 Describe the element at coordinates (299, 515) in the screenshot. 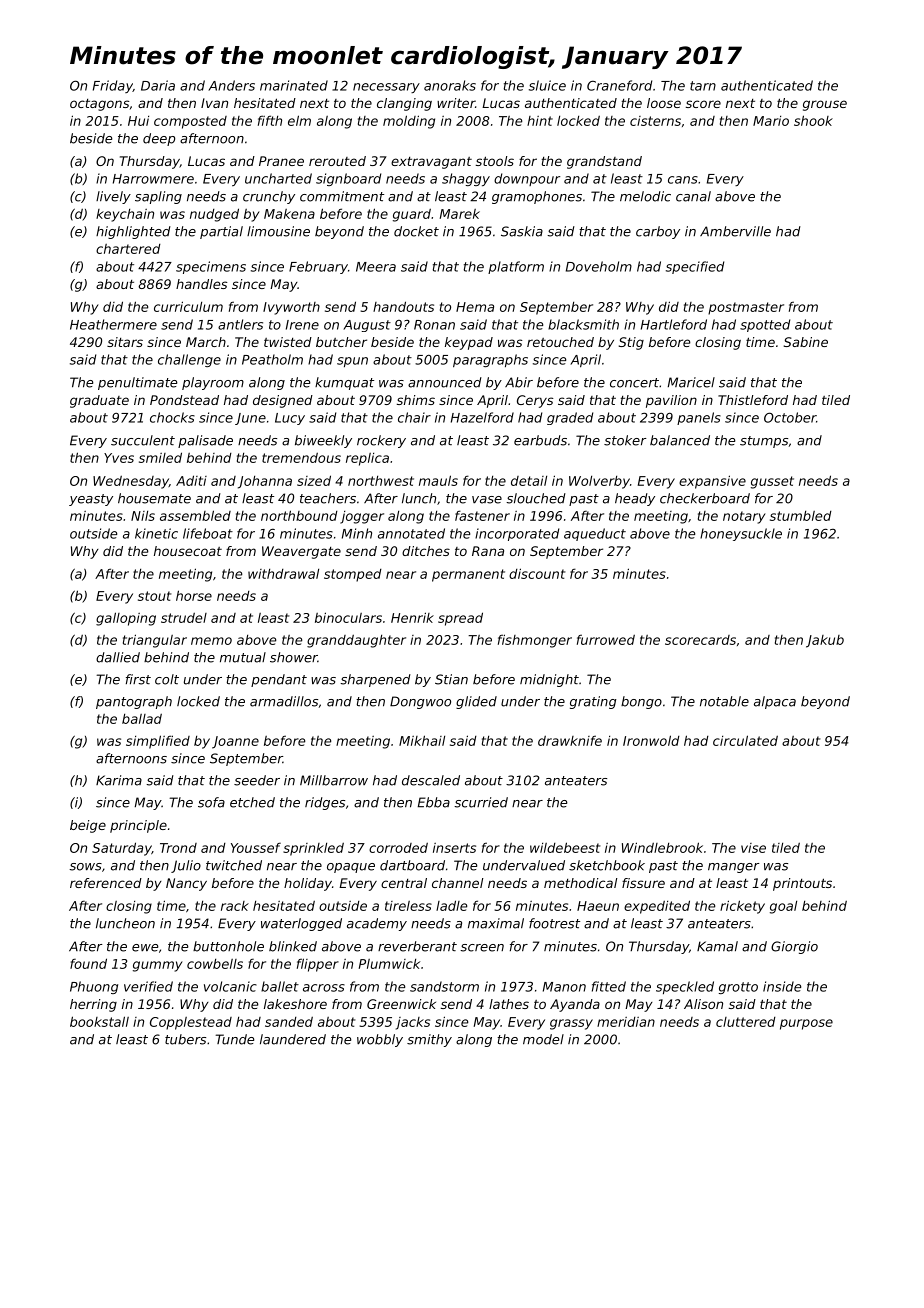

I see `northbound` at that location.
